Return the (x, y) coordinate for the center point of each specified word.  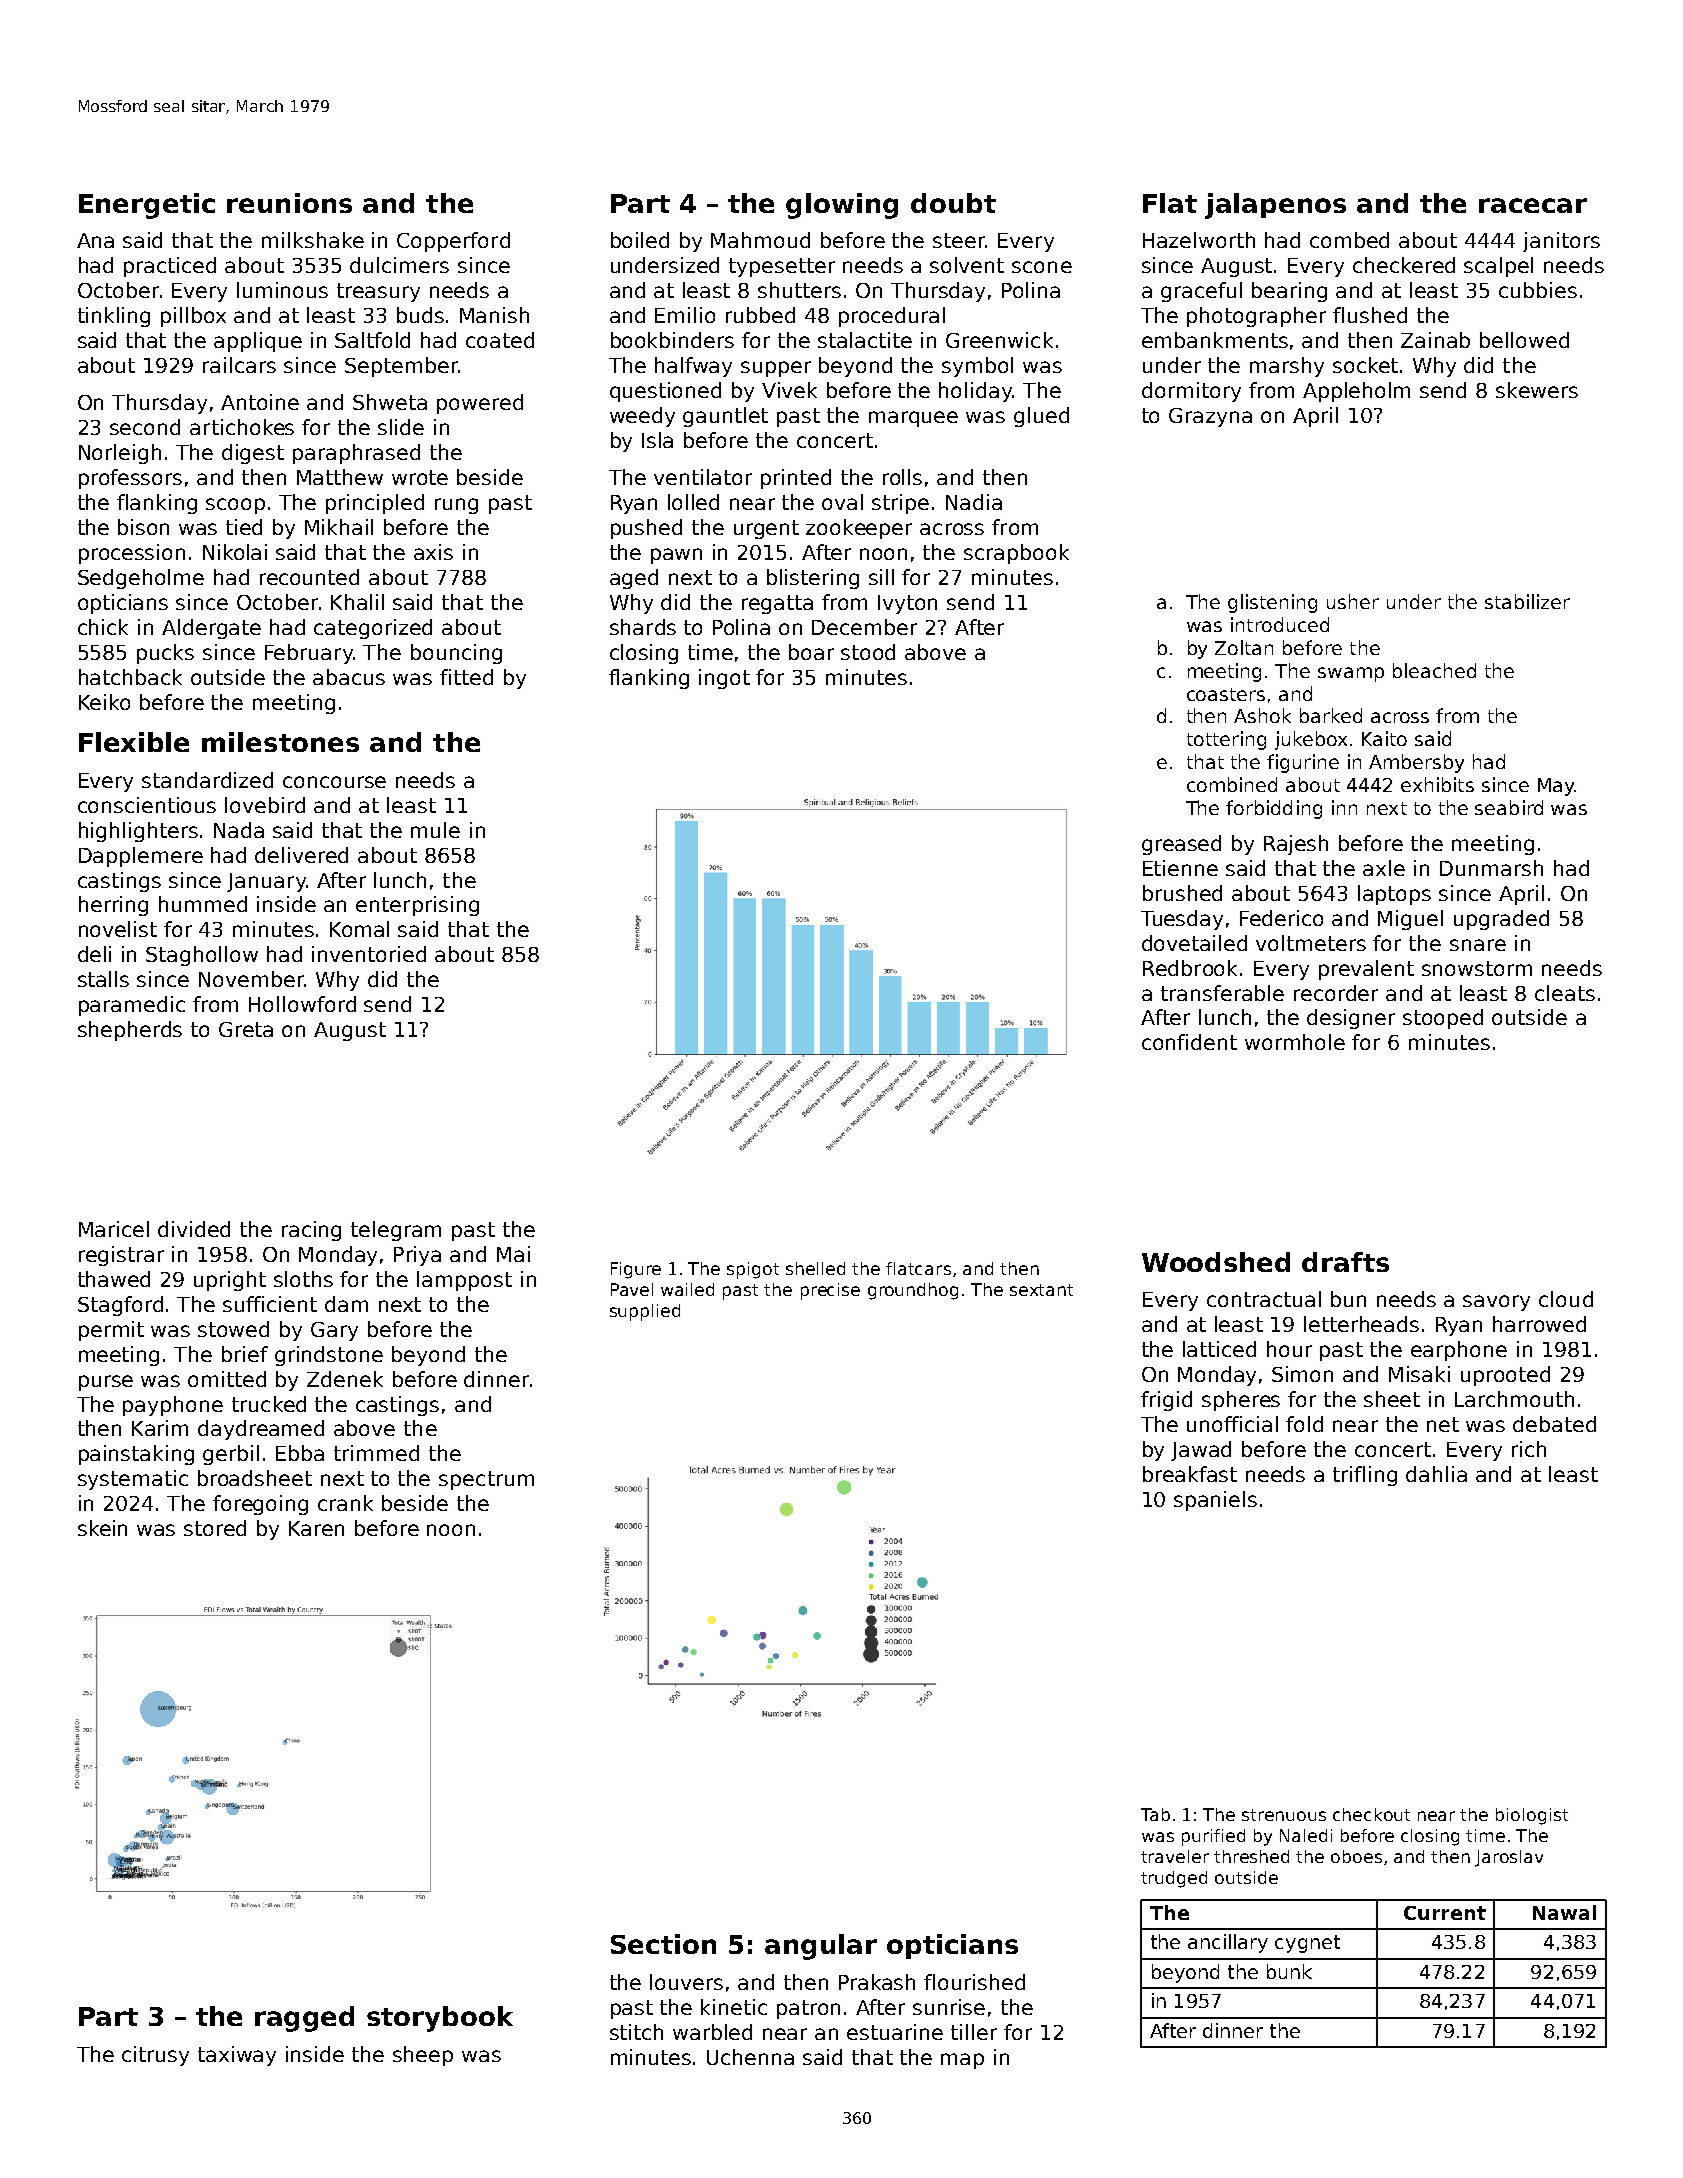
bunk (1289, 1971)
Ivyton (907, 604)
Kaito (1384, 738)
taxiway (237, 2056)
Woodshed (1216, 1262)
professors (130, 479)
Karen (316, 1528)
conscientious (147, 805)
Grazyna (1210, 417)
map (962, 2061)
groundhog (913, 1291)
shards (643, 627)
